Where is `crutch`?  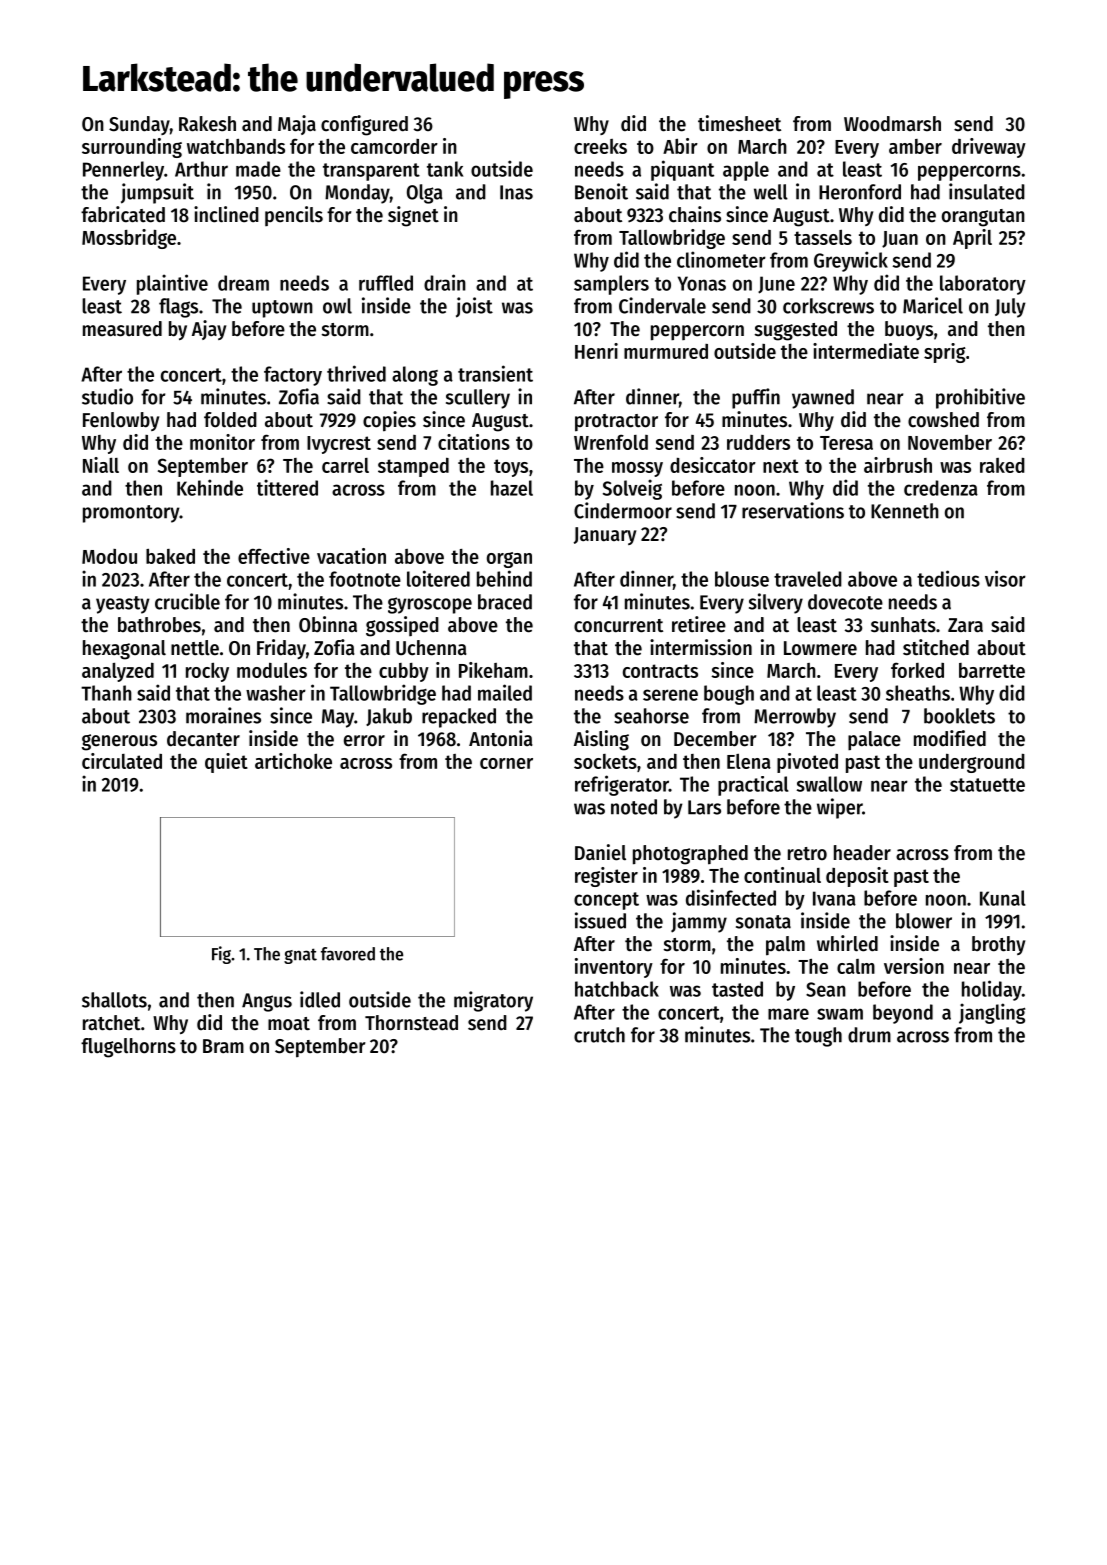
crutch is located at coordinates (599, 1035).
